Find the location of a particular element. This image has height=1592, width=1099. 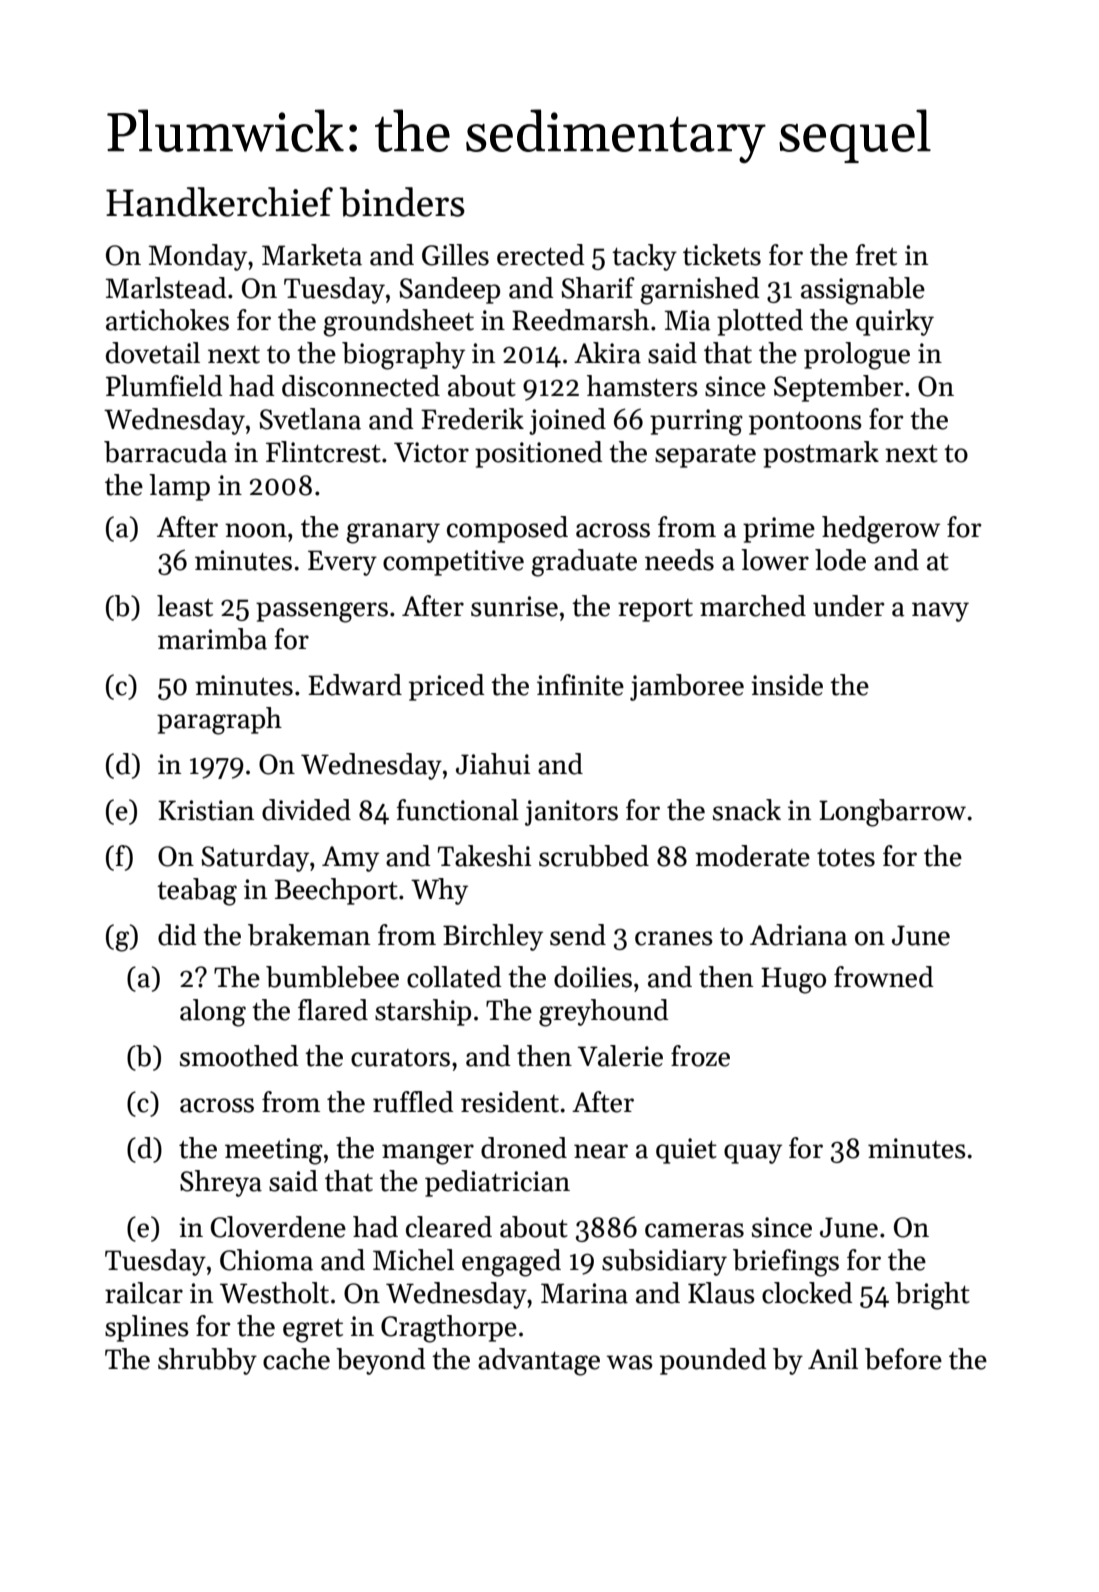

shrubby is located at coordinates (207, 1361).
